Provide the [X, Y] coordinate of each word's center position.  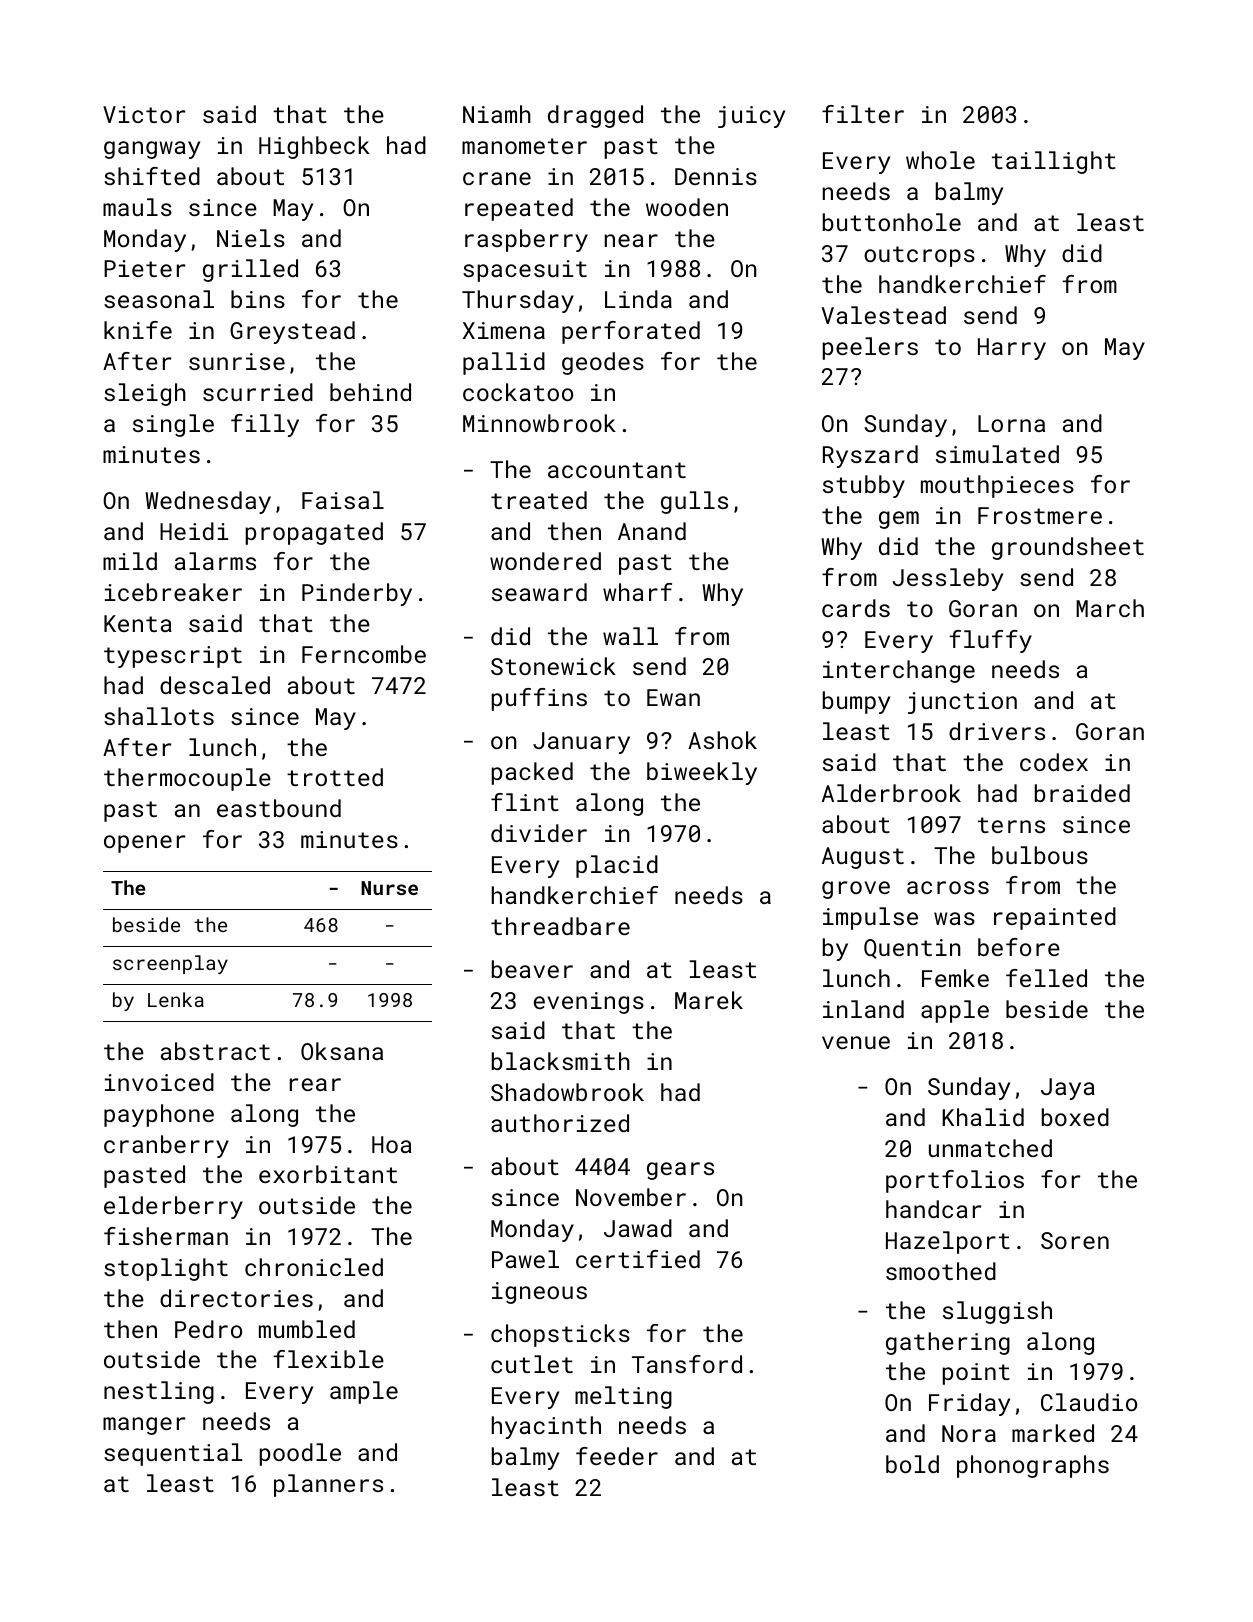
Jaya [1068, 1089]
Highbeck [314, 147]
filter [863, 114]
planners [328, 1485]
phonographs [1033, 1466]
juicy [751, 117]
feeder [617, 1456]
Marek [709, 1000]
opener [144, 844]
